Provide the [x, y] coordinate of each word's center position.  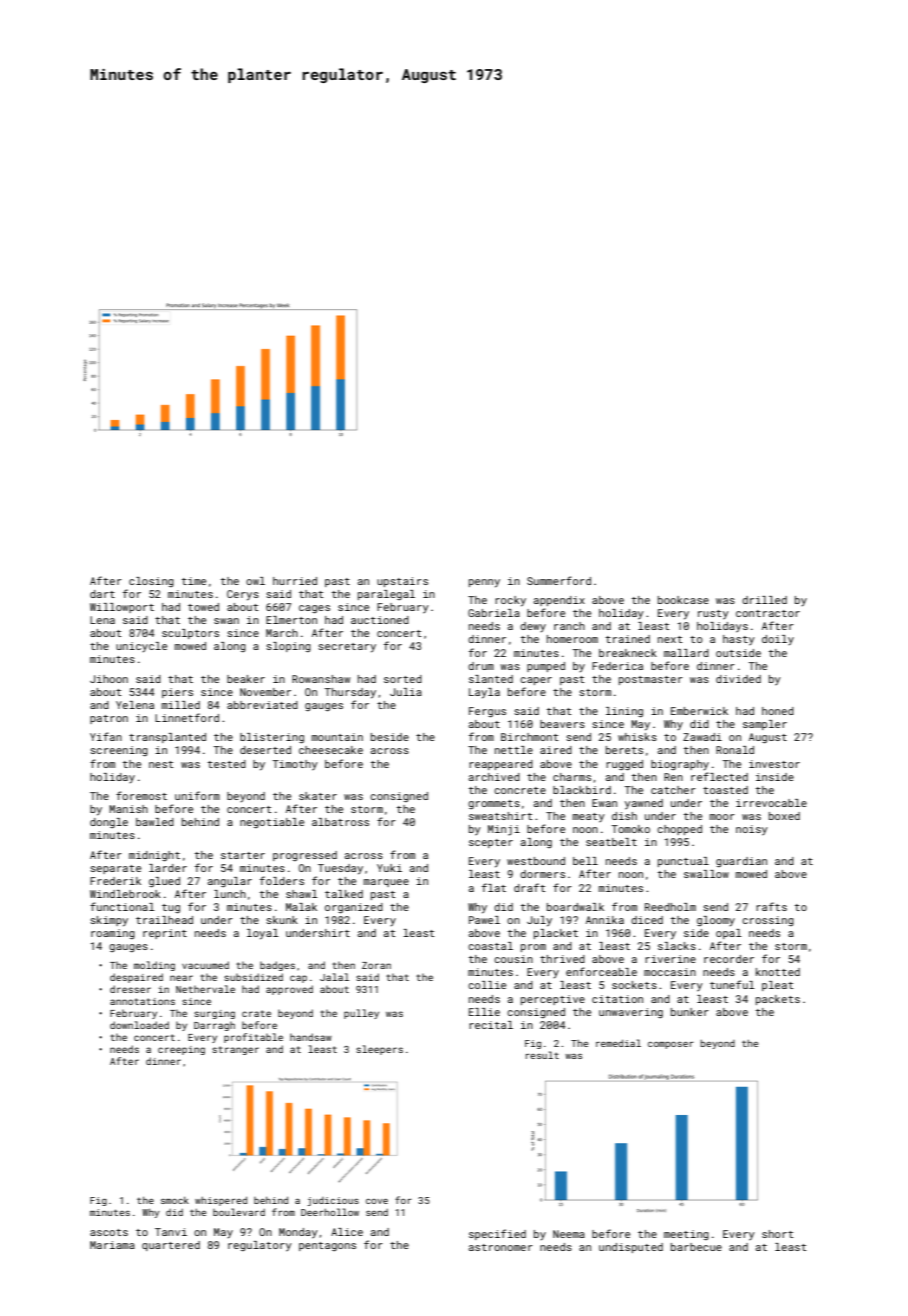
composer [671, 1045]
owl [255, 581]
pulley [361, 1014]
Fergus [487, 712]
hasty [739, 640]
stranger [235, 1050]
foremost [141, 795]
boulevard [239, 1212]
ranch [569, 626]
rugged [624, 765]
